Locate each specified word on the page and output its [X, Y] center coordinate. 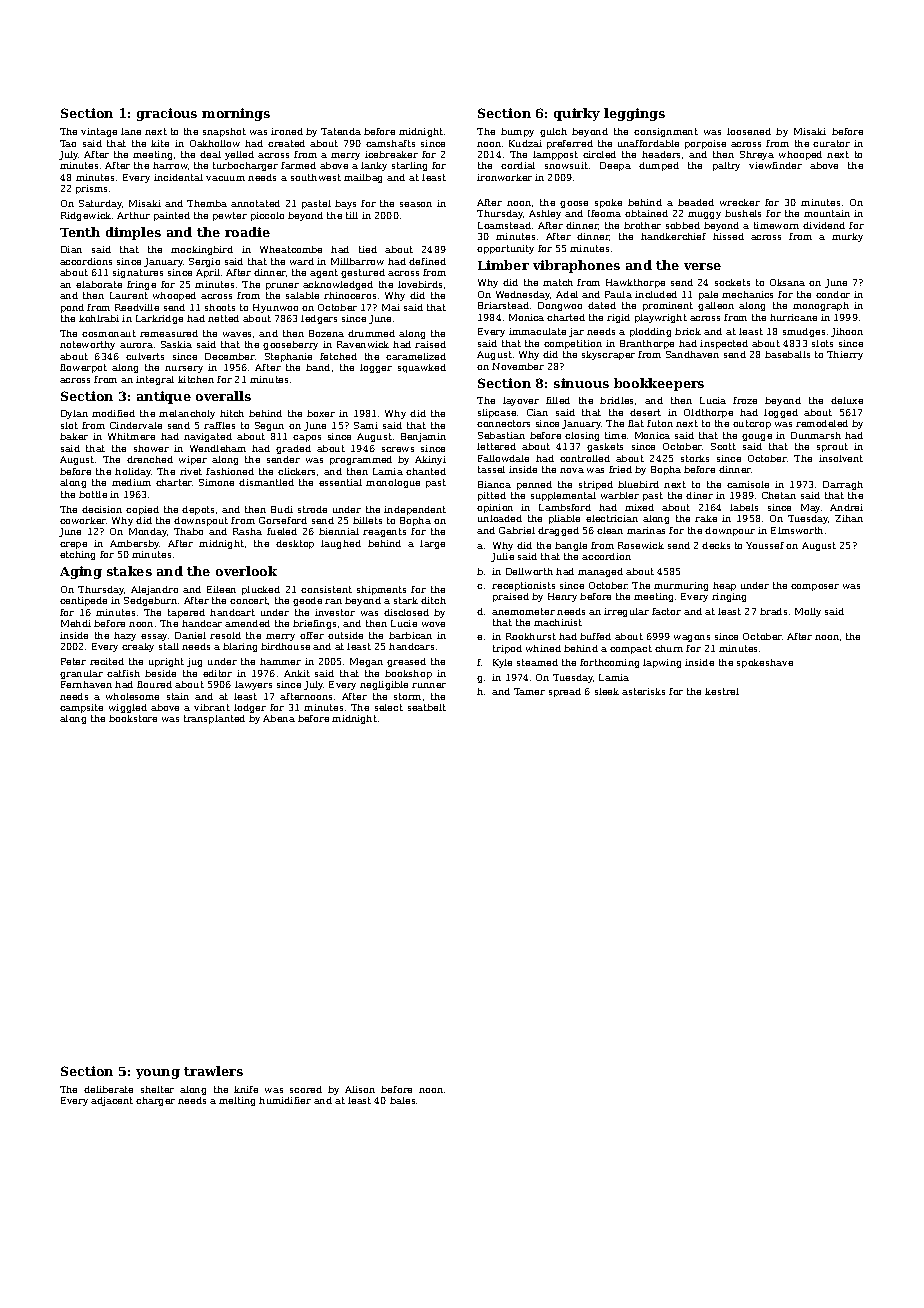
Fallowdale [503, 458]
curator [831, 143]
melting [237, 1101]
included [656, 294]
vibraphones [576, 266]
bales [402, 1100]
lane [131, 131]
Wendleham [218, 448]
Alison [360, 1089]
